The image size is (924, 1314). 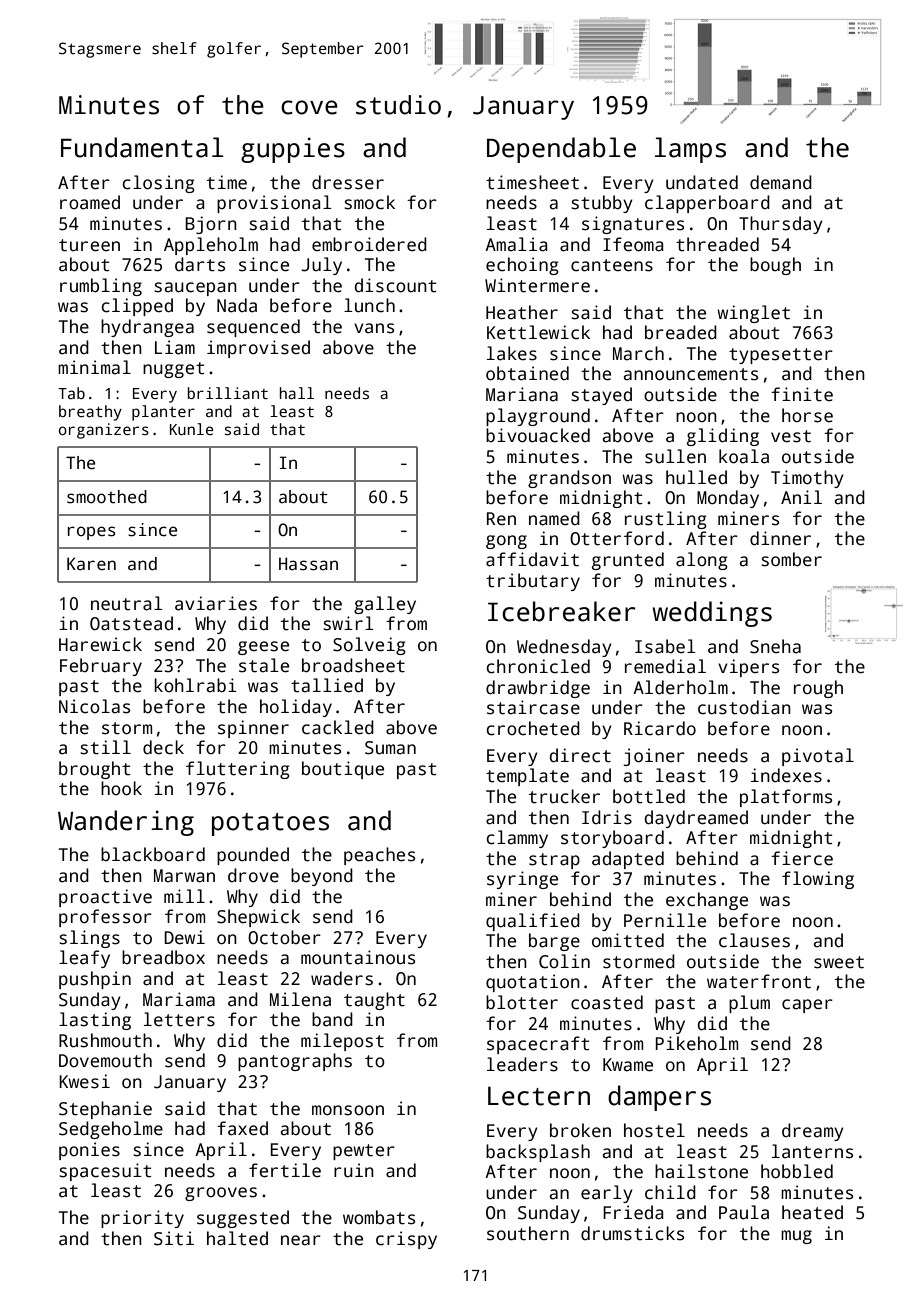 I want to click on guppies, so click(x=293, y=150).
